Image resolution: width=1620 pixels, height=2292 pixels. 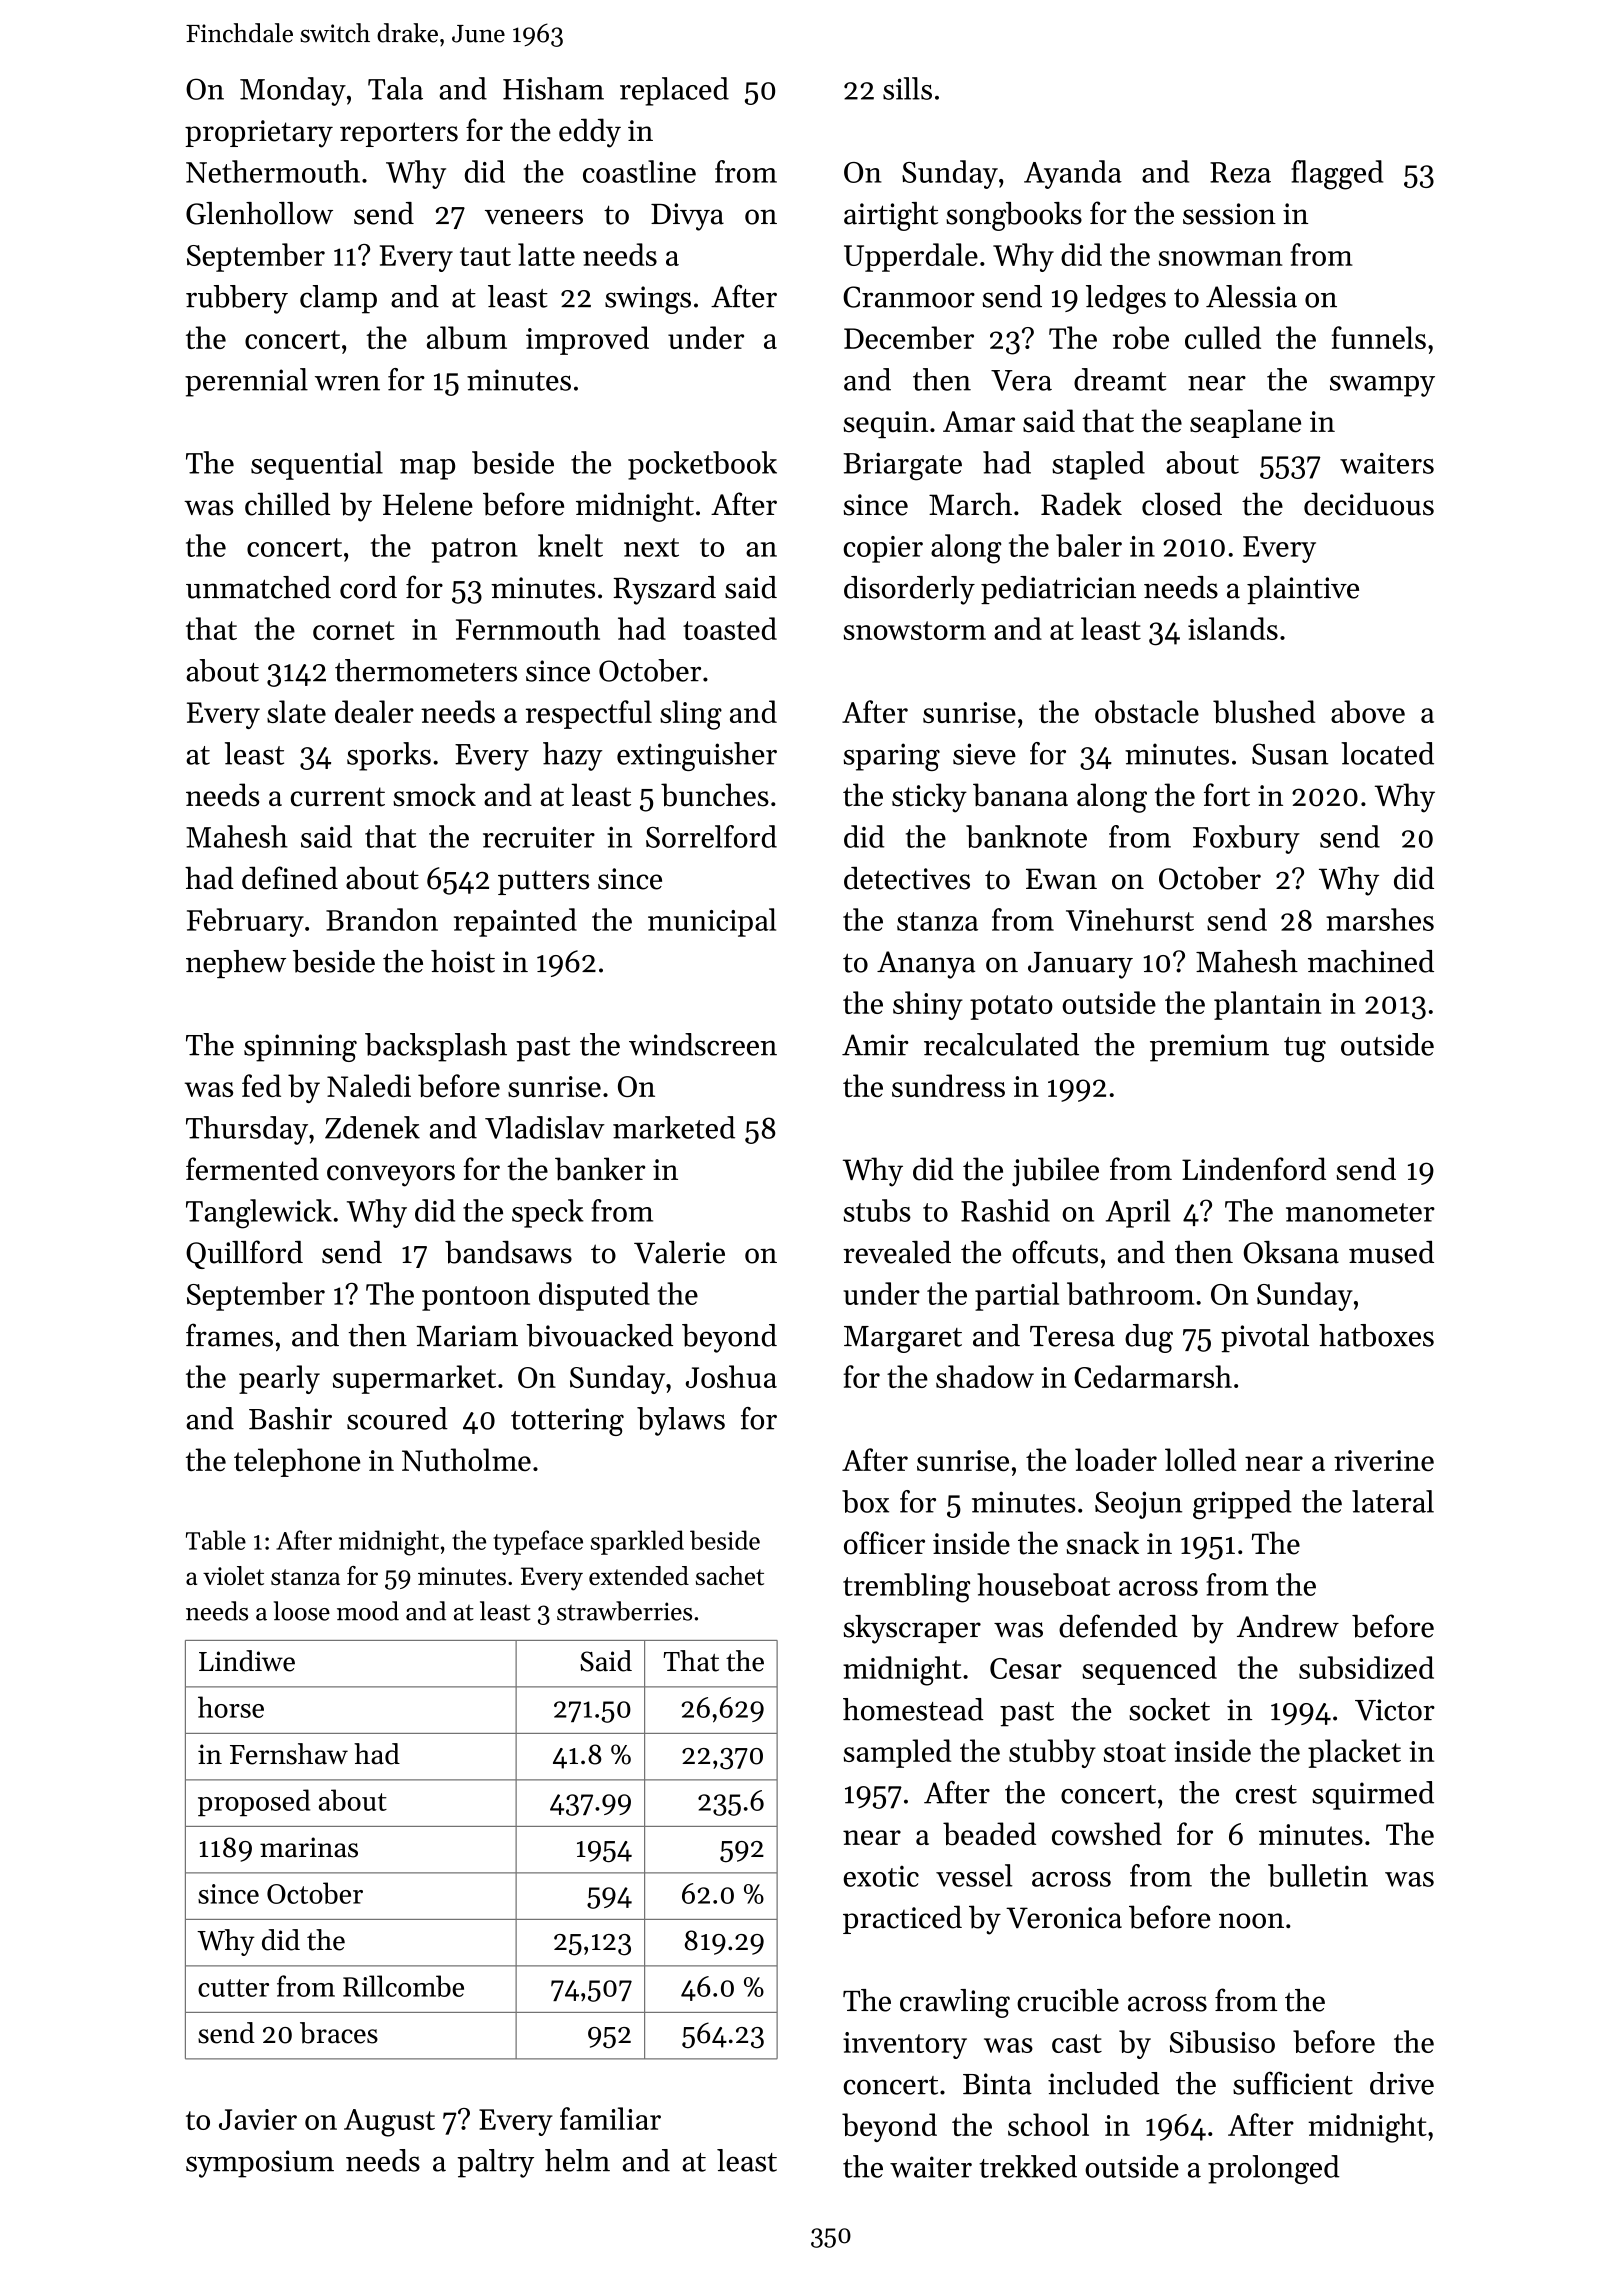 I want to click on trekked, so click(x=1028, y=2166).
